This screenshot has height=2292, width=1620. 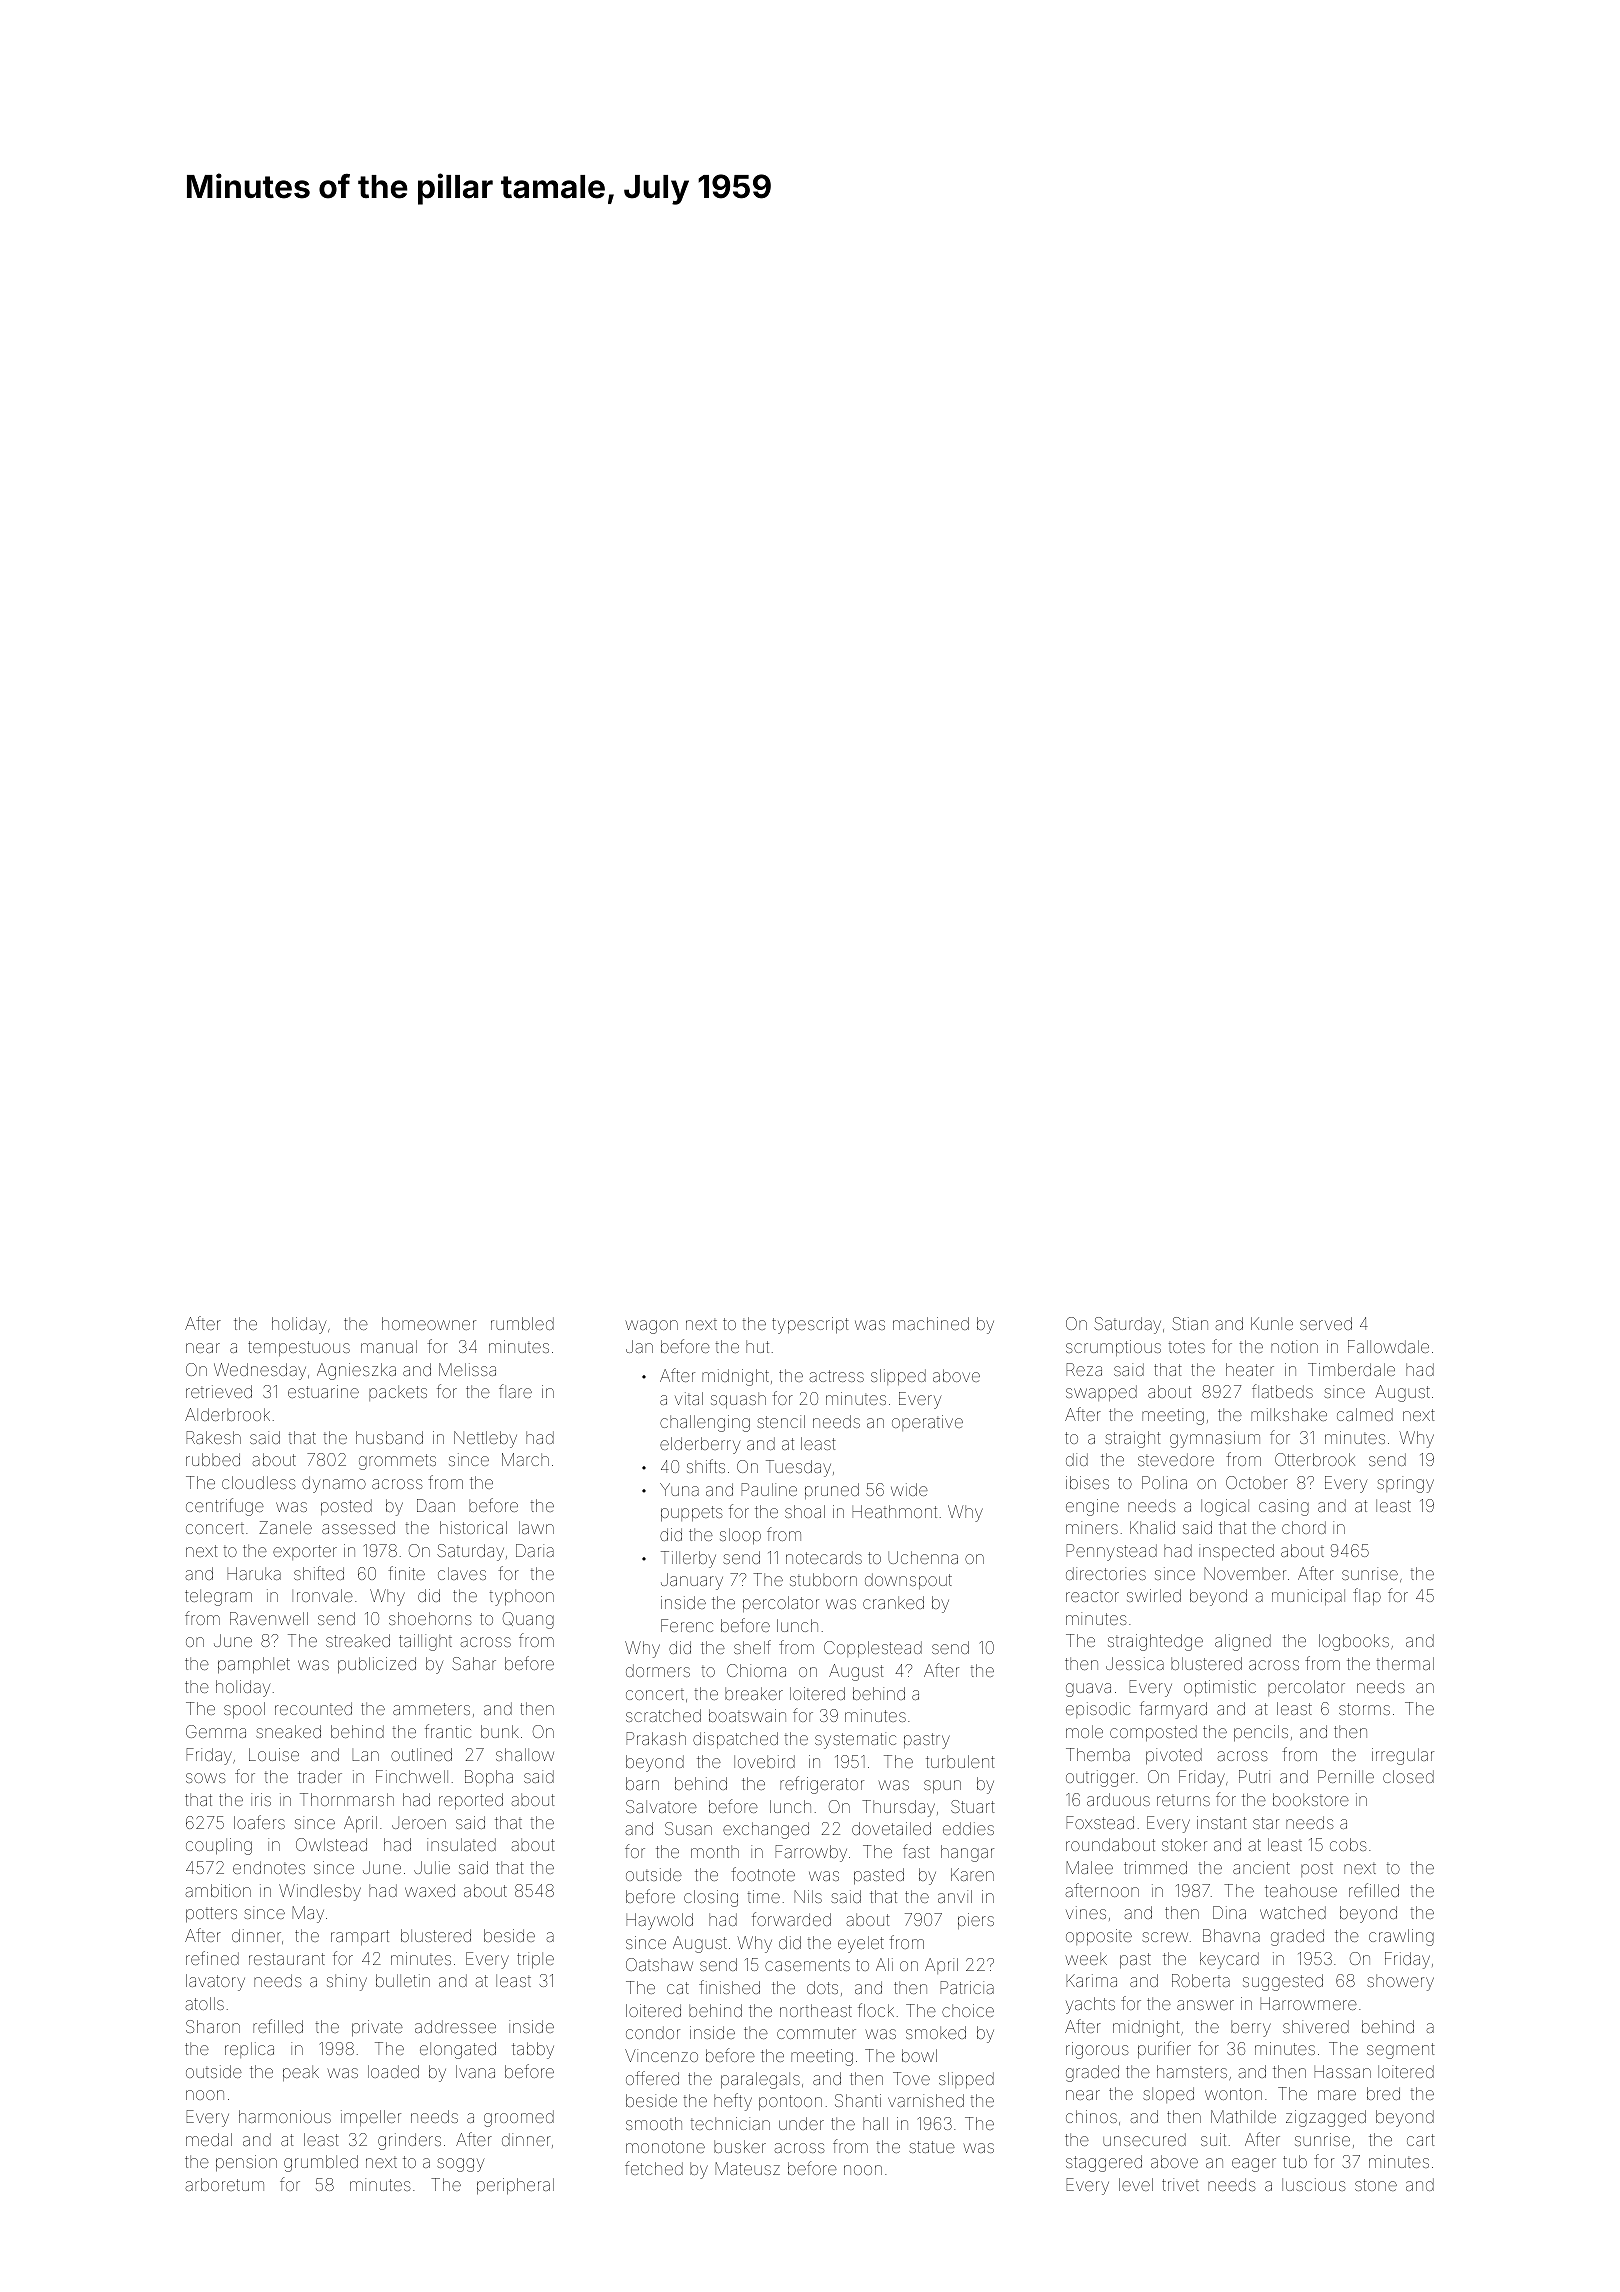 What do you see at coordinates (528, 1620) in the screenshot?
I see `Quang` at bounding box center [528, 1620].
